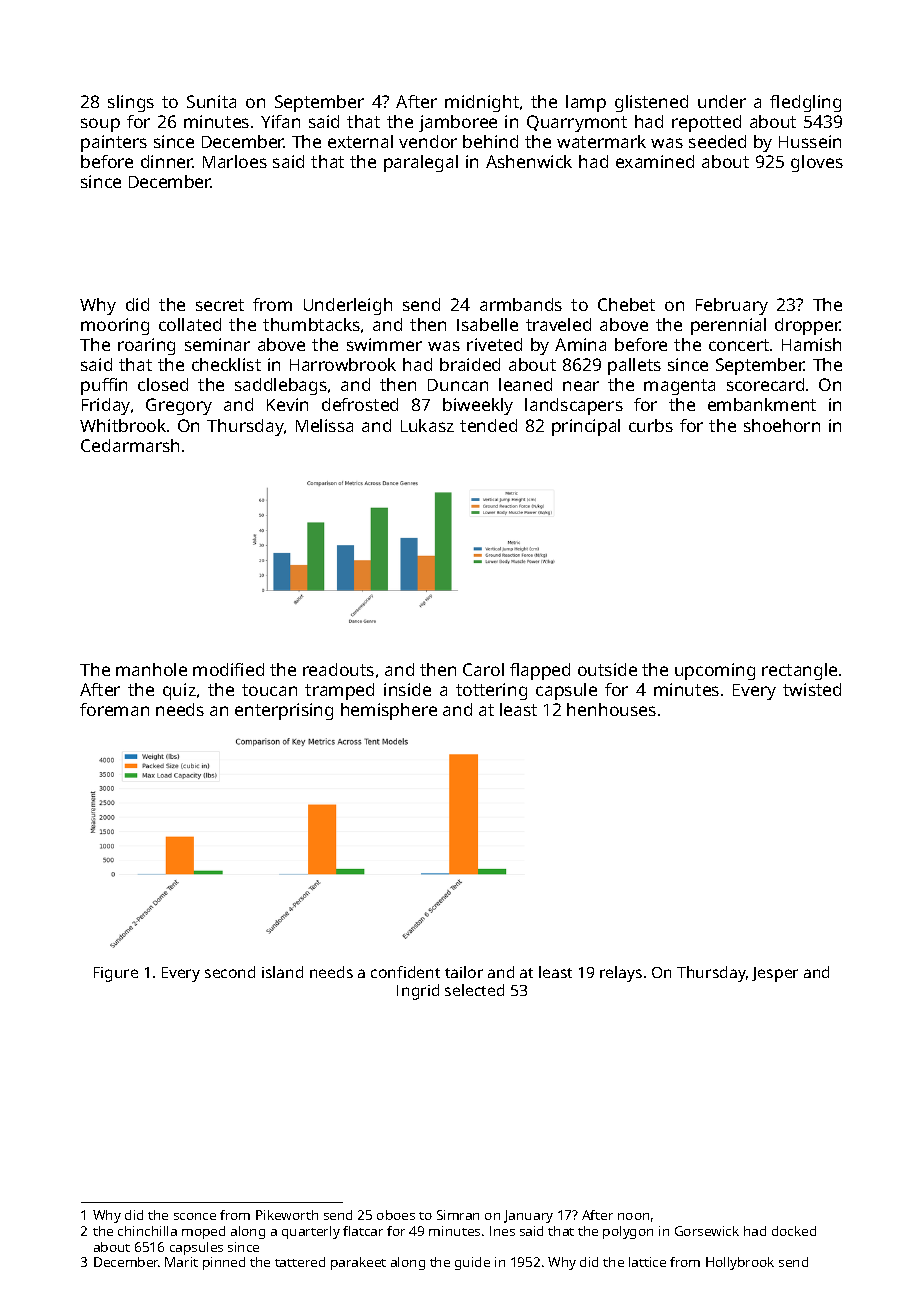 This screenshot has height=1308, width=924. What do you see at coordinates (131, 103) in the screenshot?
I see `slings` at bounding box center [131, 103].
